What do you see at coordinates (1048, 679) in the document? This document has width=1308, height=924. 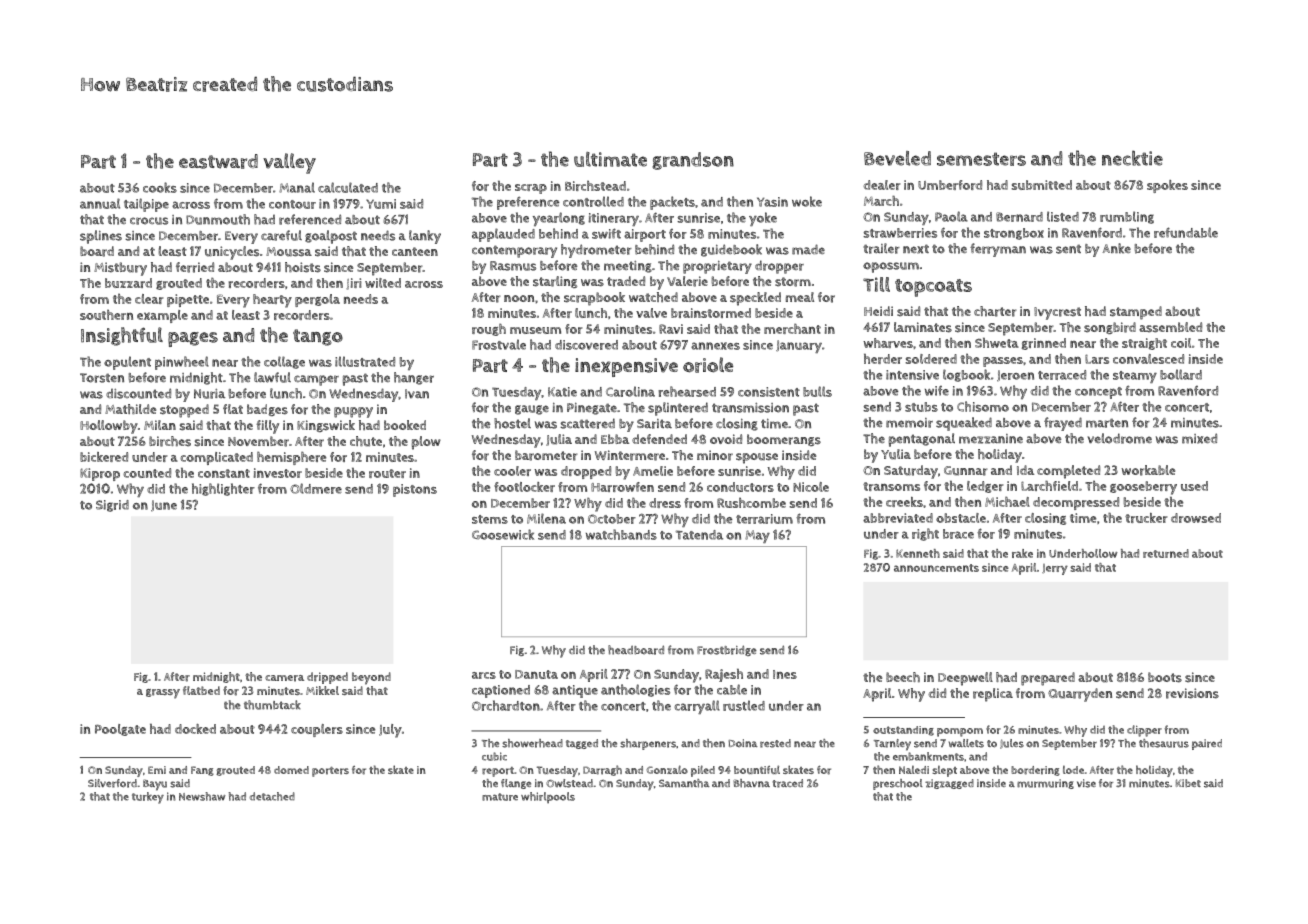 I see `prepared` at bounding box center [1048, 679].
